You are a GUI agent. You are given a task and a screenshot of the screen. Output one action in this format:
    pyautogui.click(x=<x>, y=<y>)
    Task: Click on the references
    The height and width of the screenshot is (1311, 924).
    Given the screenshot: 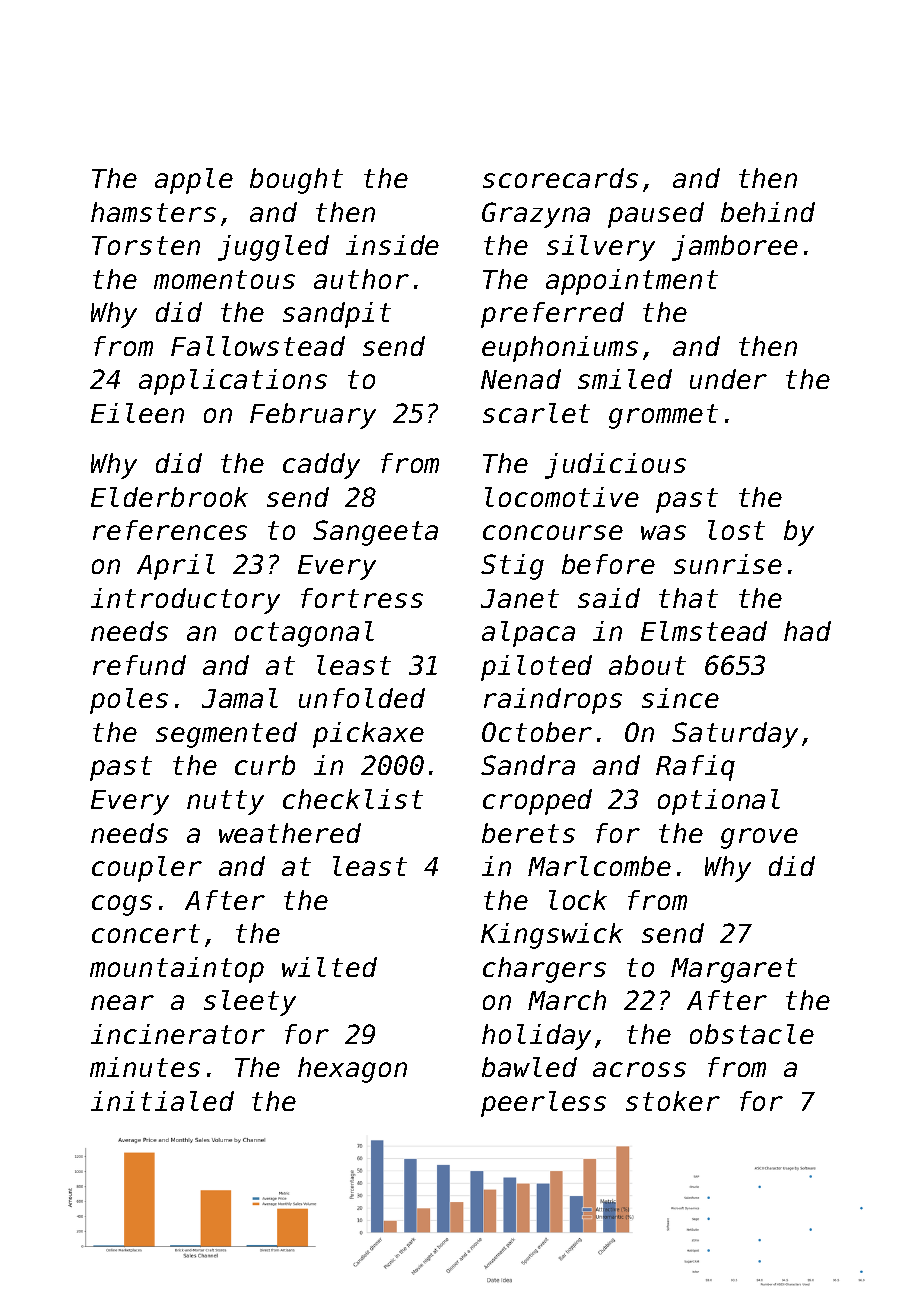 What is the action you would take?
    pyautogui.click(x=170, y=530)
